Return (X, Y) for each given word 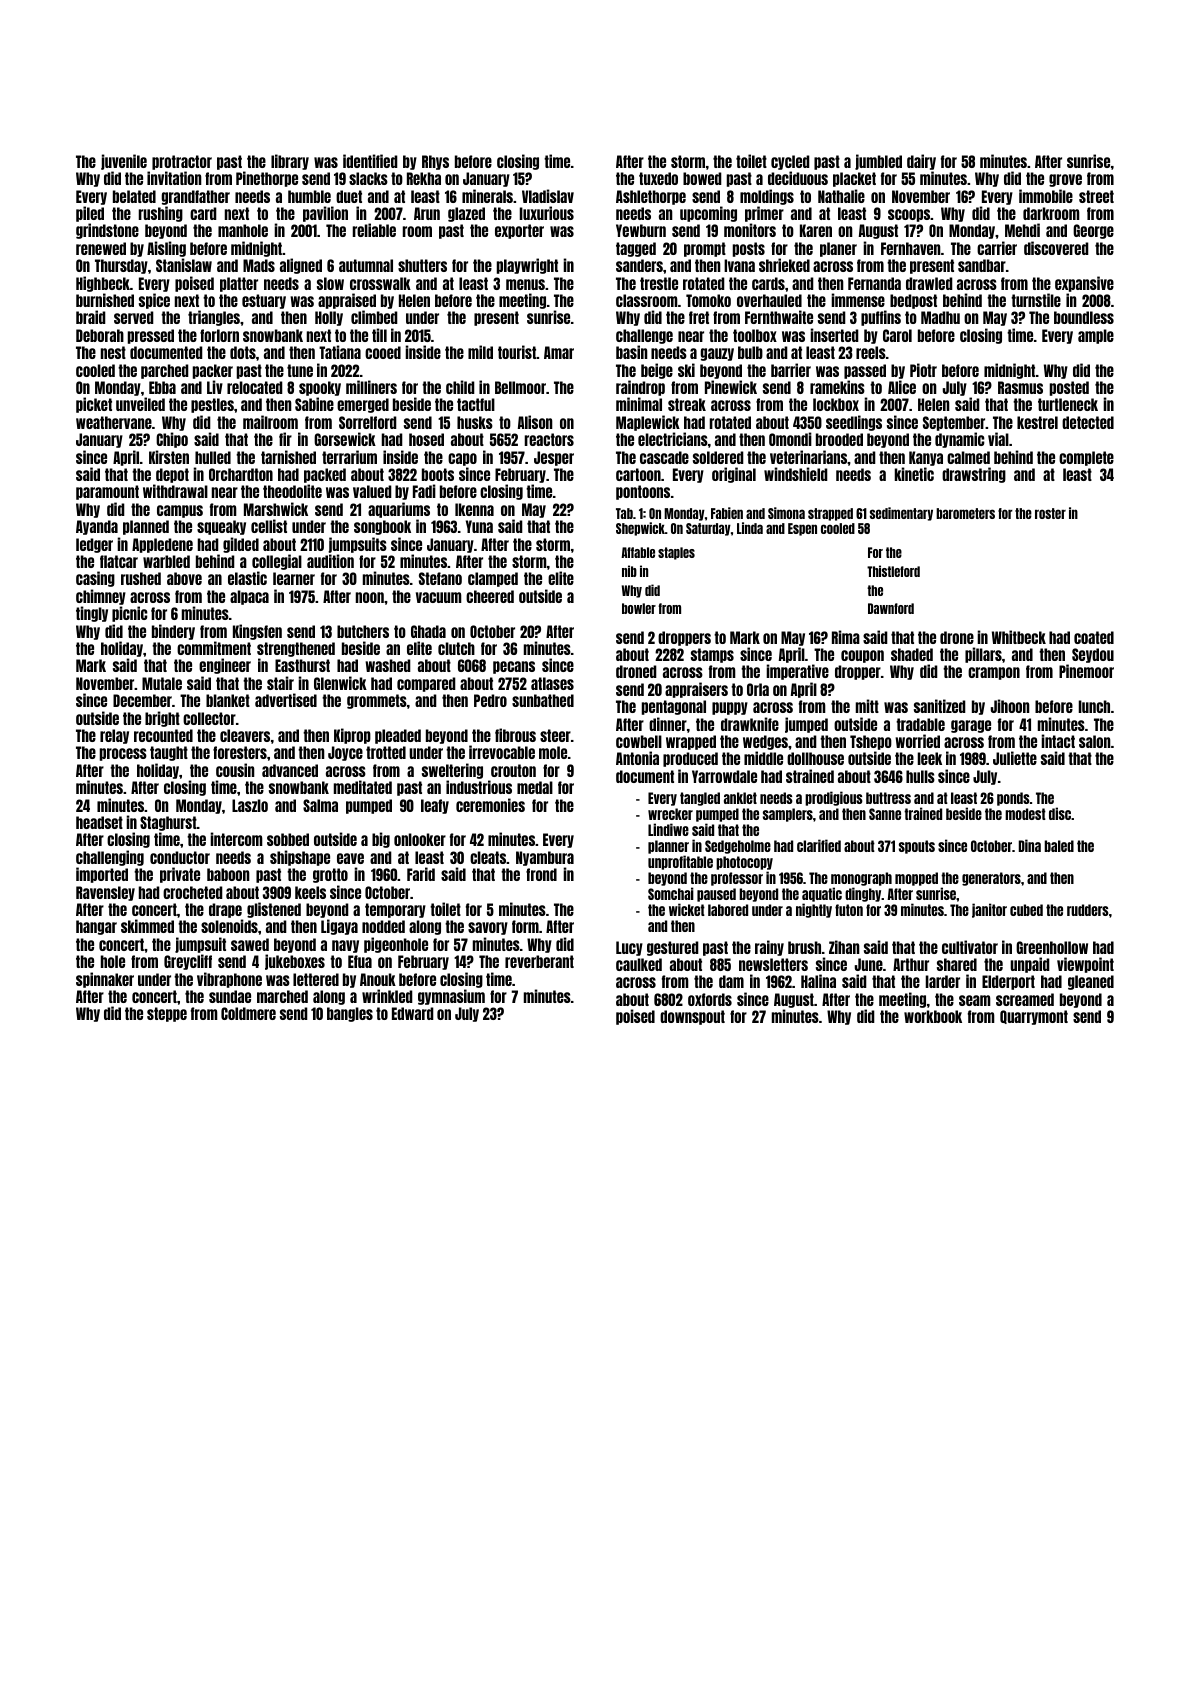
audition (330, 561)
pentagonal (674, 707)
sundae (230, 996)
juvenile (124, 162)
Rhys (435, 162)
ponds (1013, 799)
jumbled (878, 162)
